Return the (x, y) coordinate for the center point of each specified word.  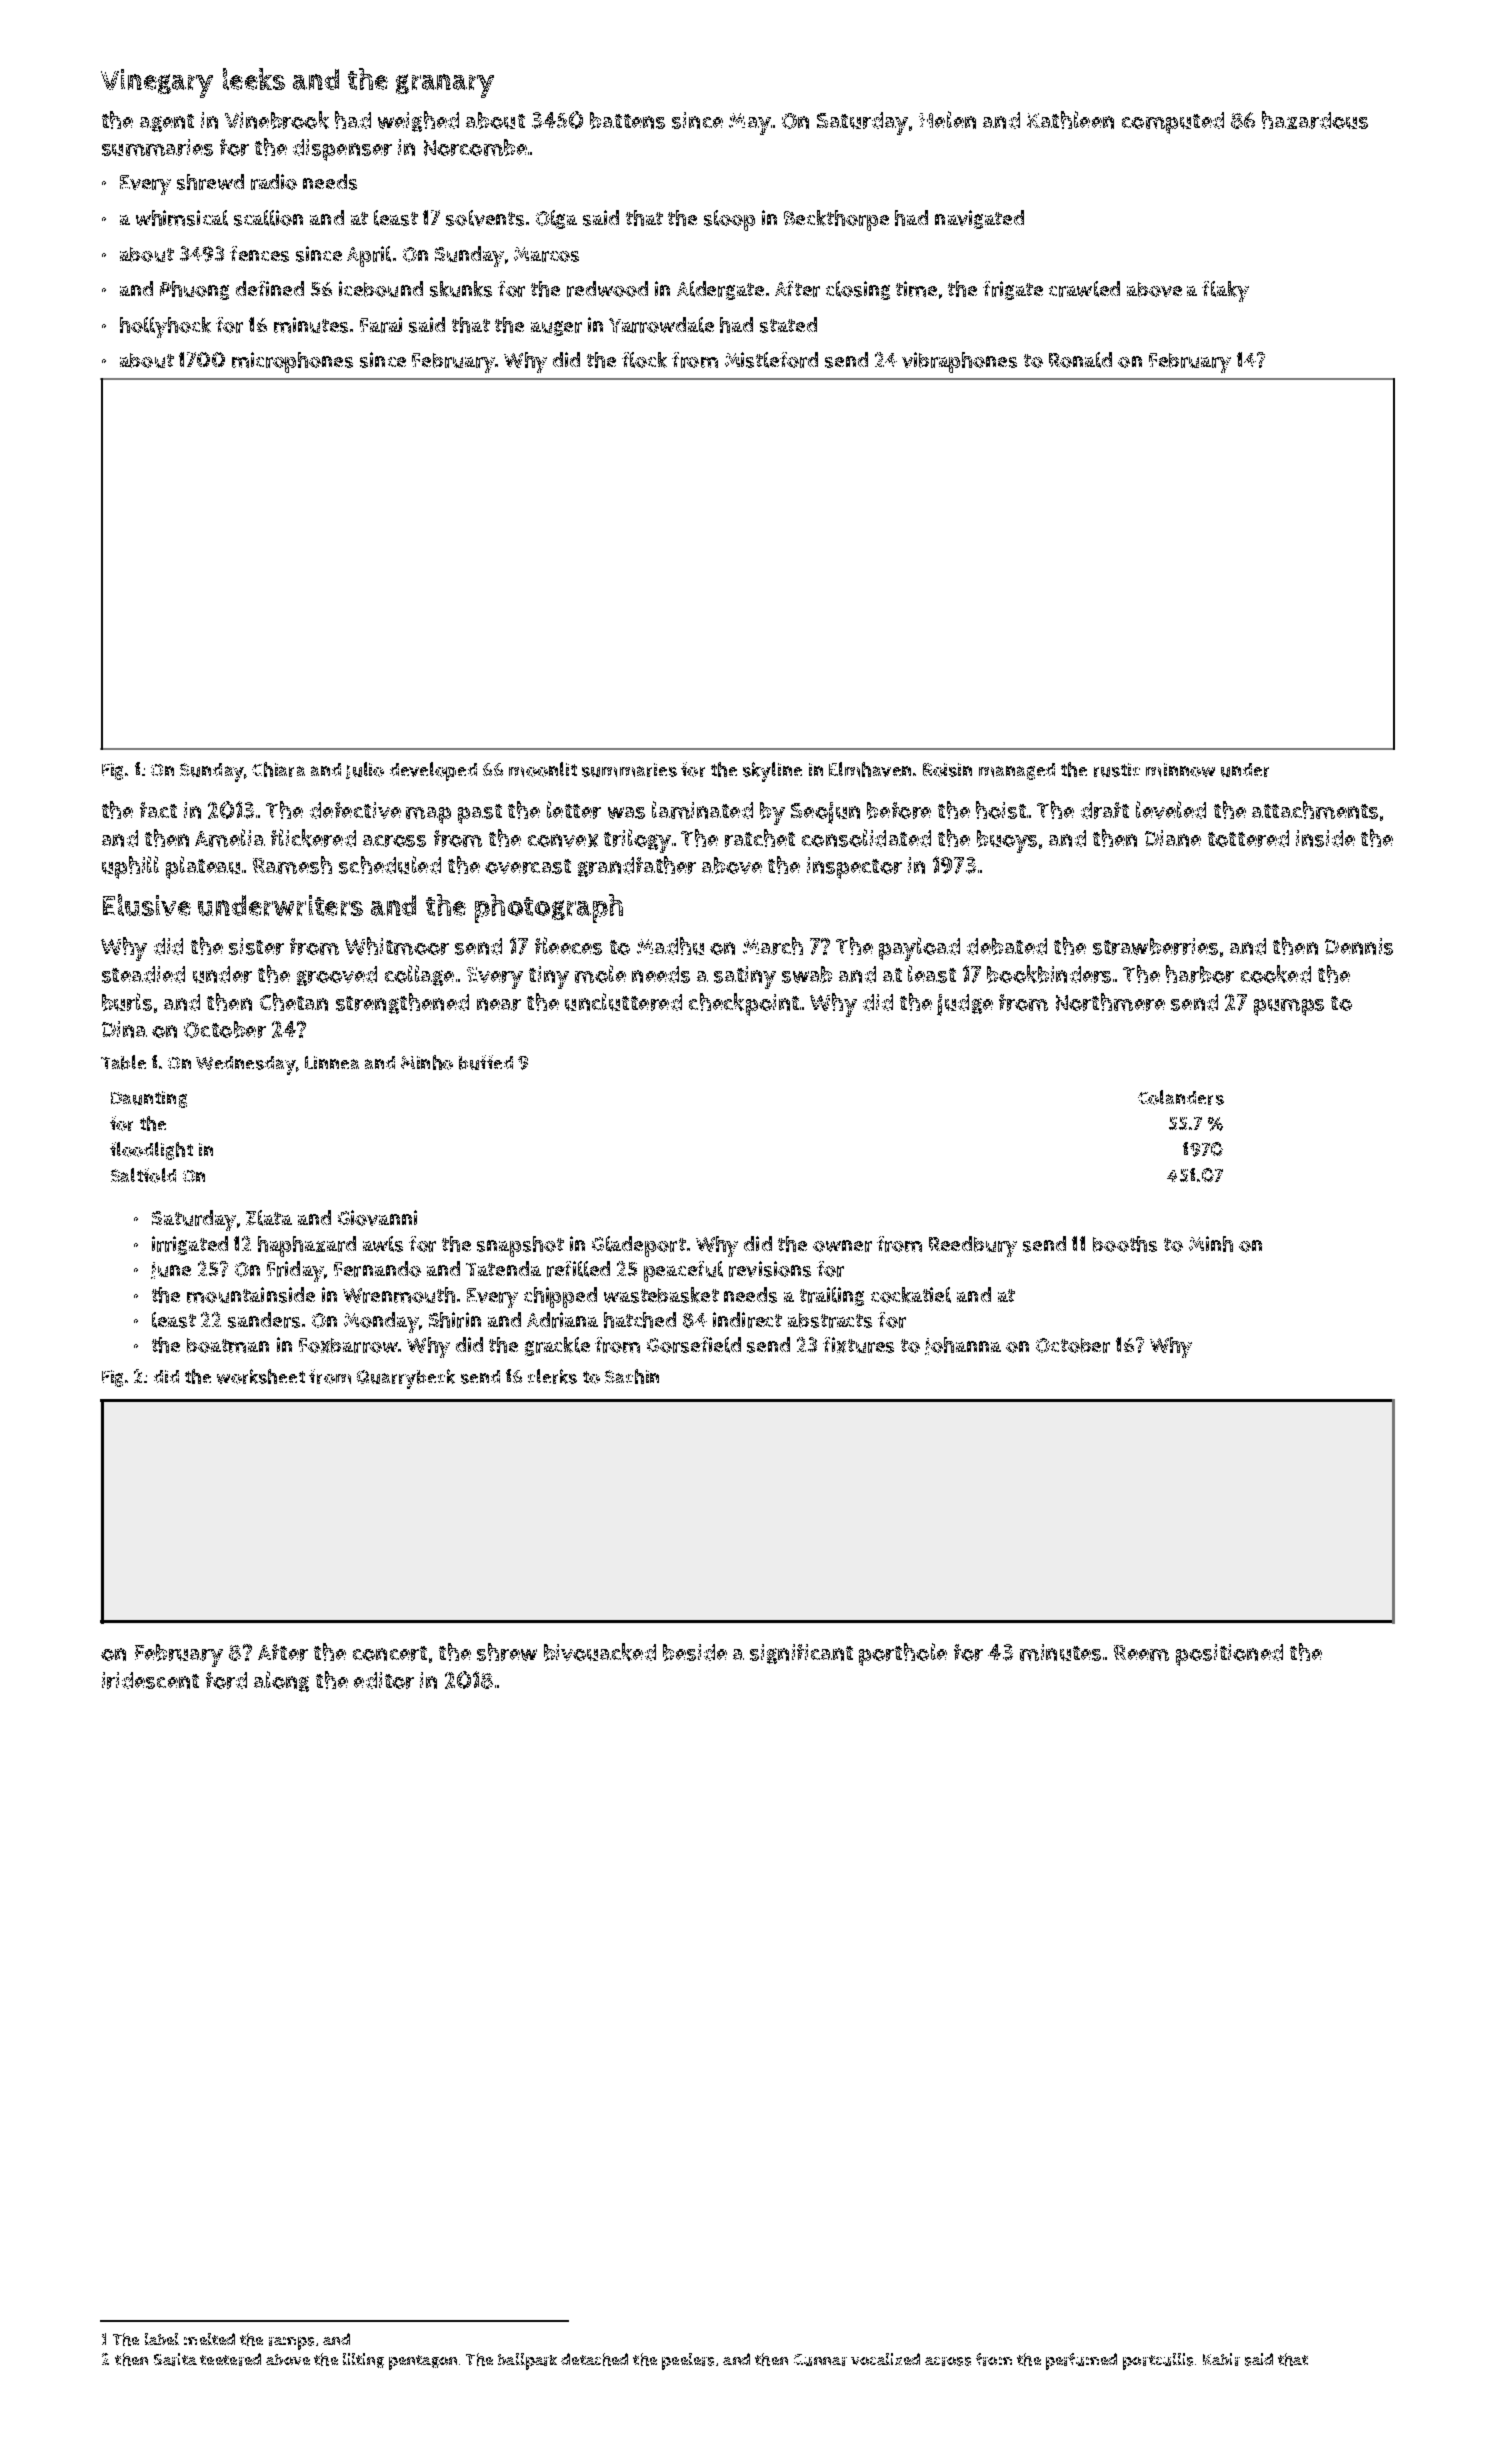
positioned (1229, 1655)
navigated (979, 219)
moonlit (543, 769)
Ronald (1080, 360)
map (428, 815)
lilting (363, 2360)
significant (801, 1654)
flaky (1225, 291)
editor (384, 1680)
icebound (381, 289)
